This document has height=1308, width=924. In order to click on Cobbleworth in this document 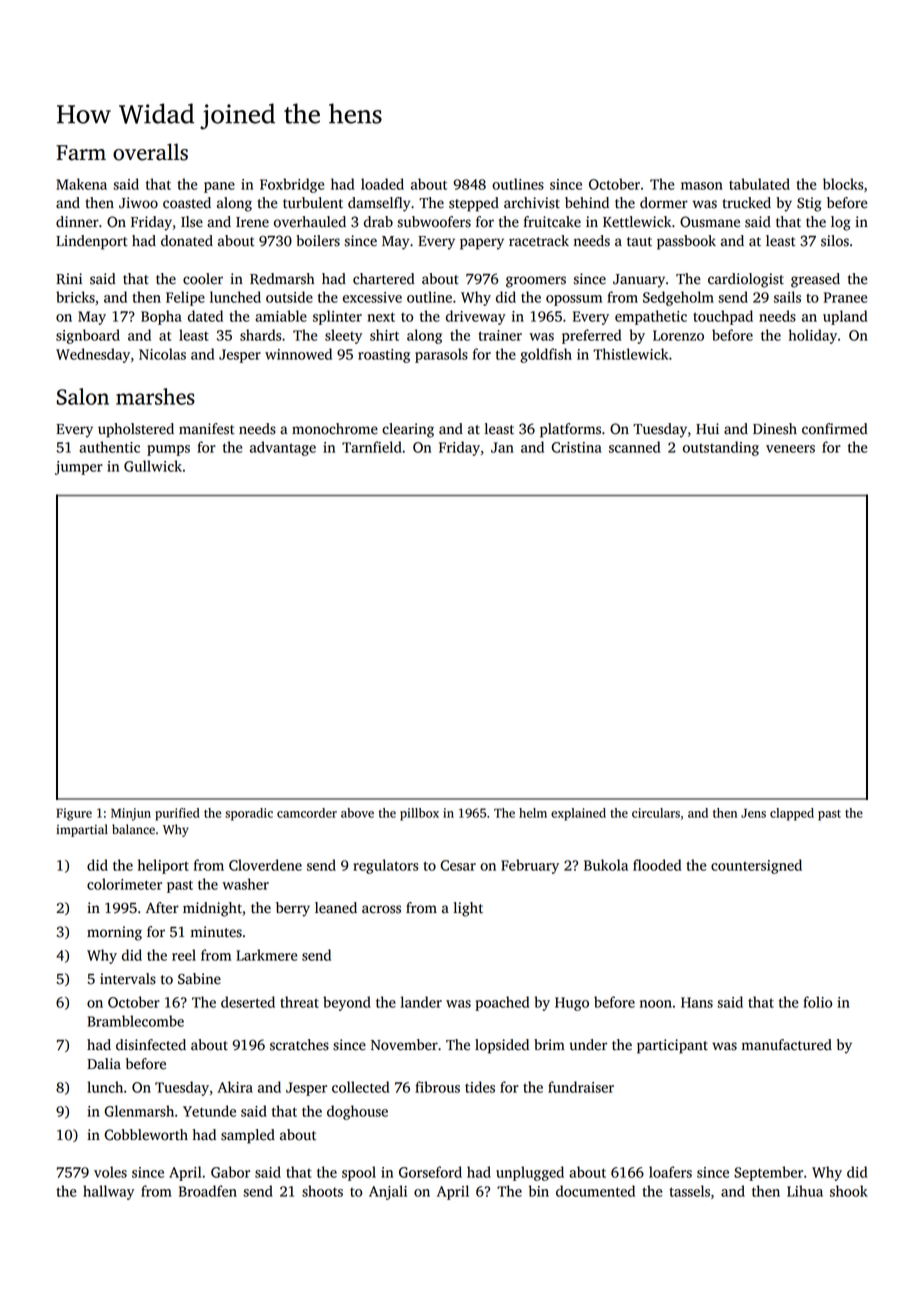, I will do `click(146, 1135)`.
